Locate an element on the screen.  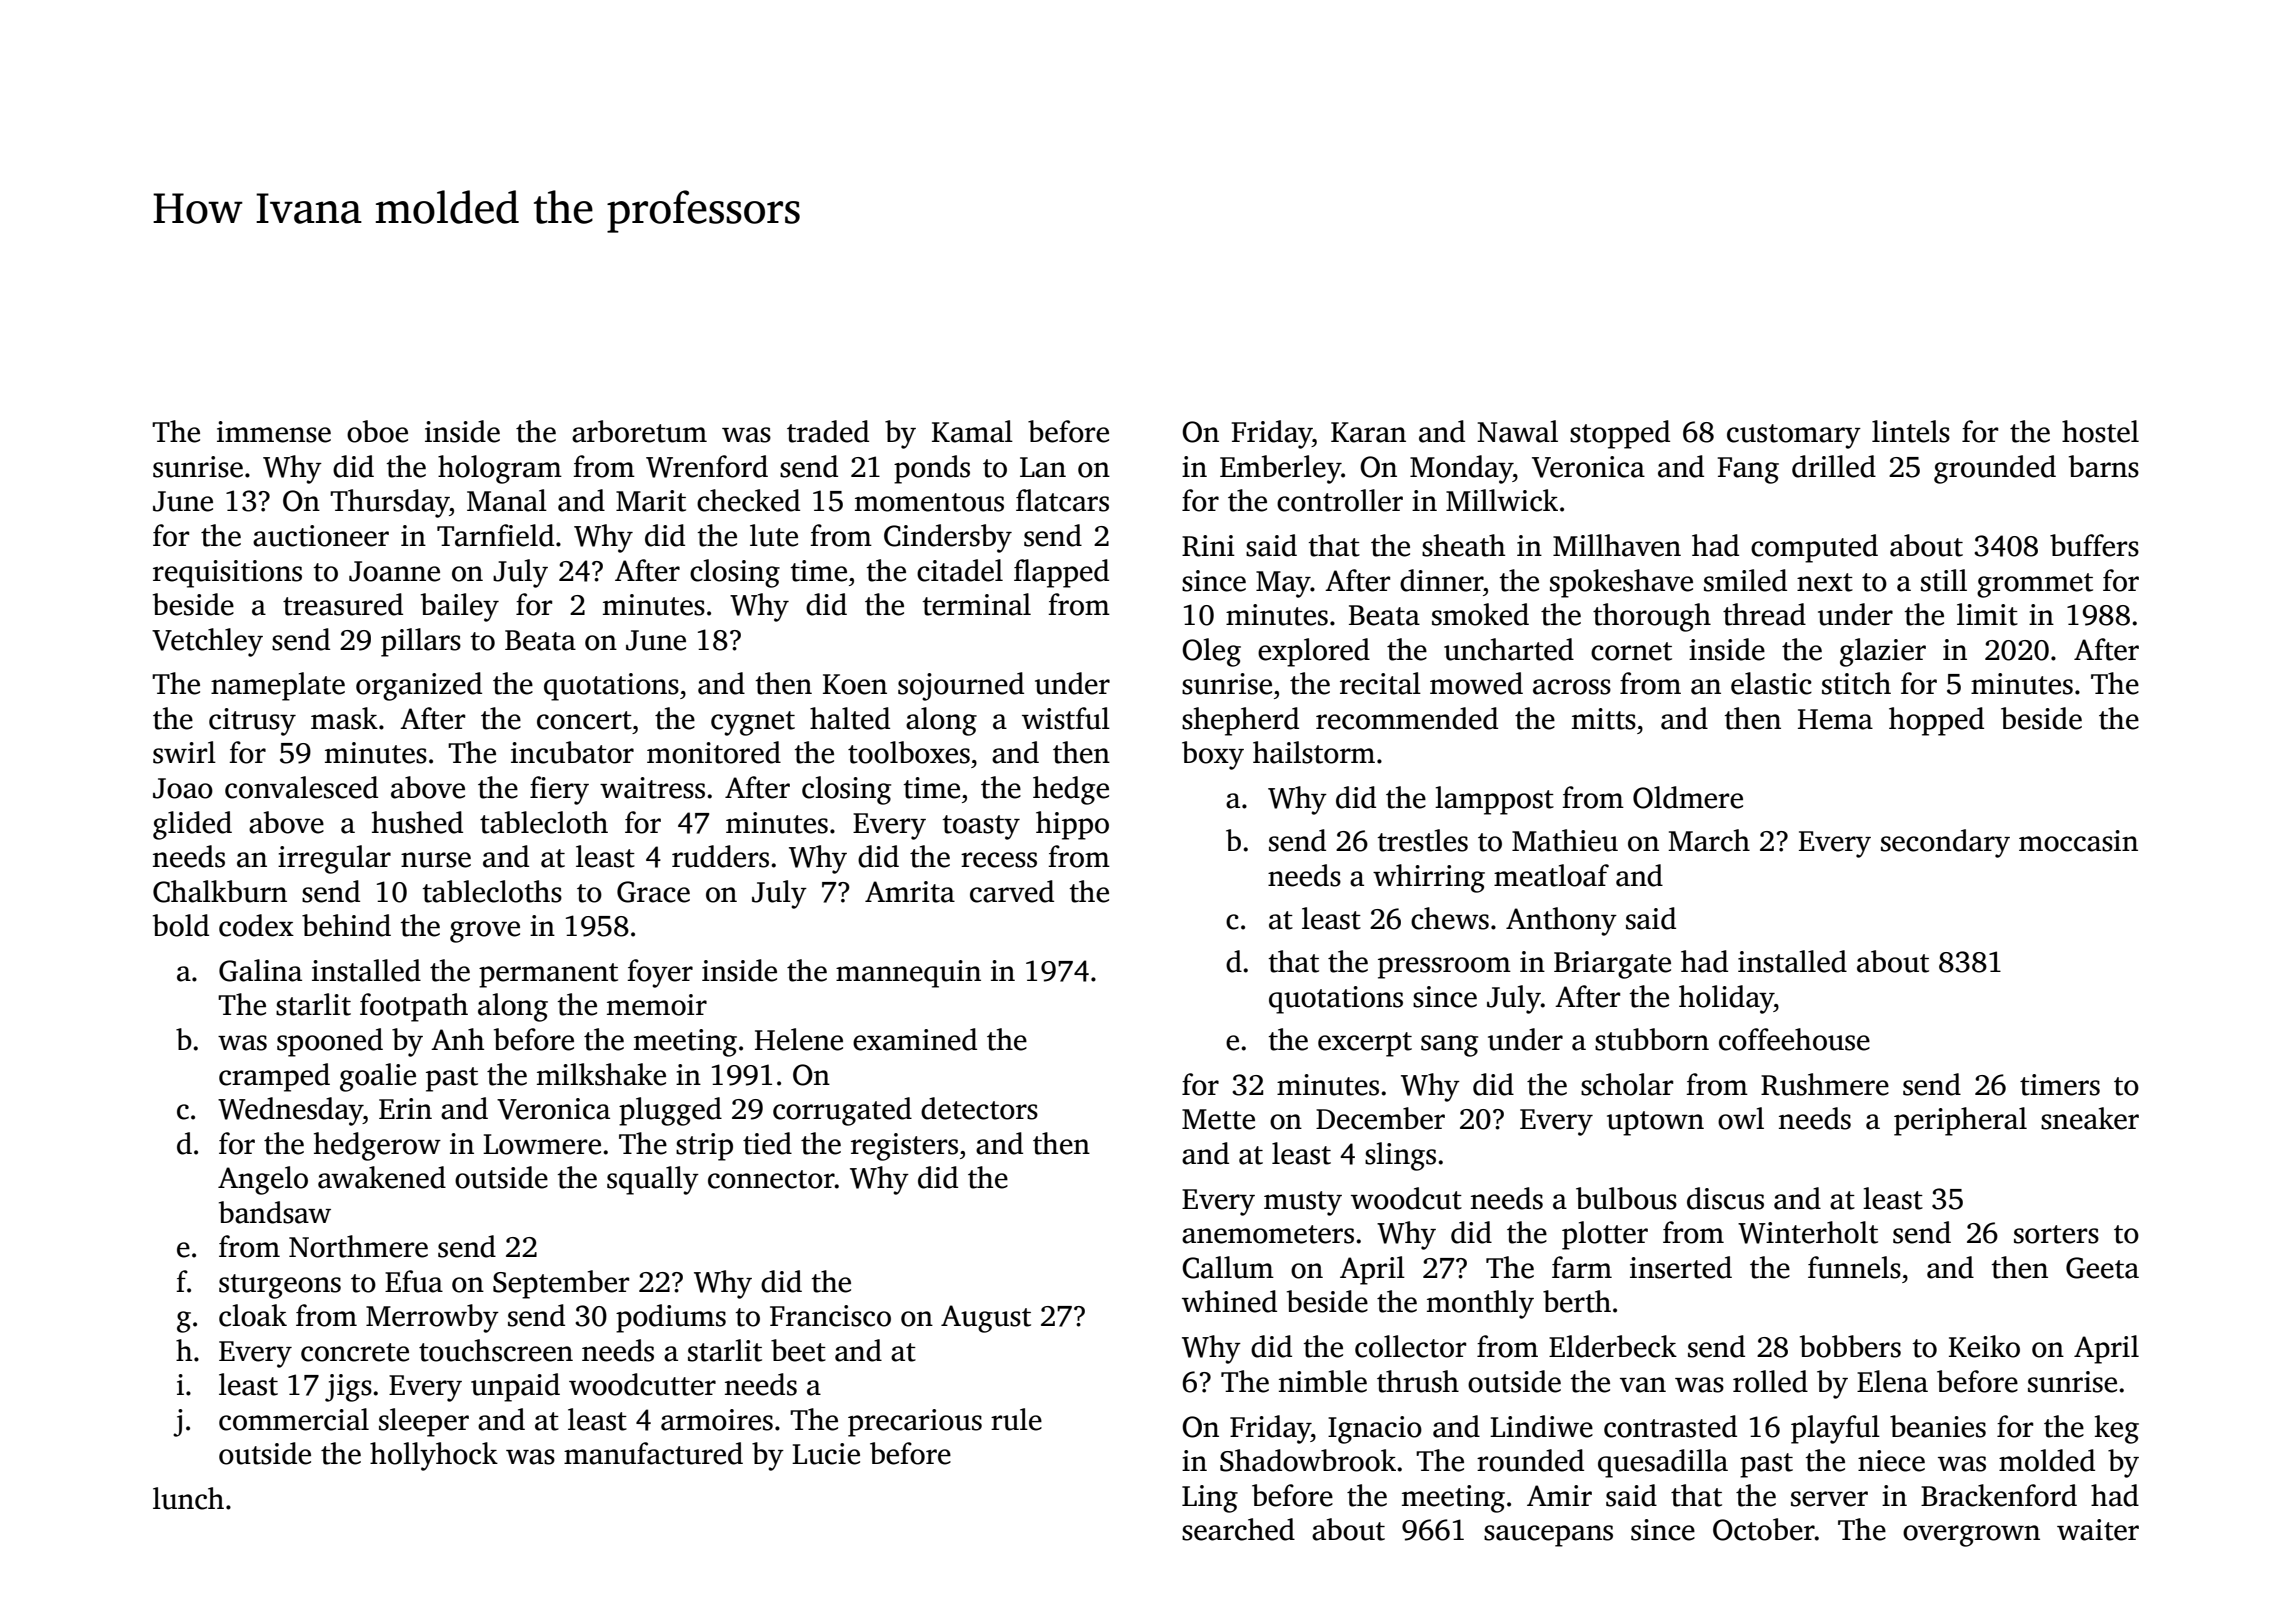
Cindersby is located at coordinates (948, 538).
